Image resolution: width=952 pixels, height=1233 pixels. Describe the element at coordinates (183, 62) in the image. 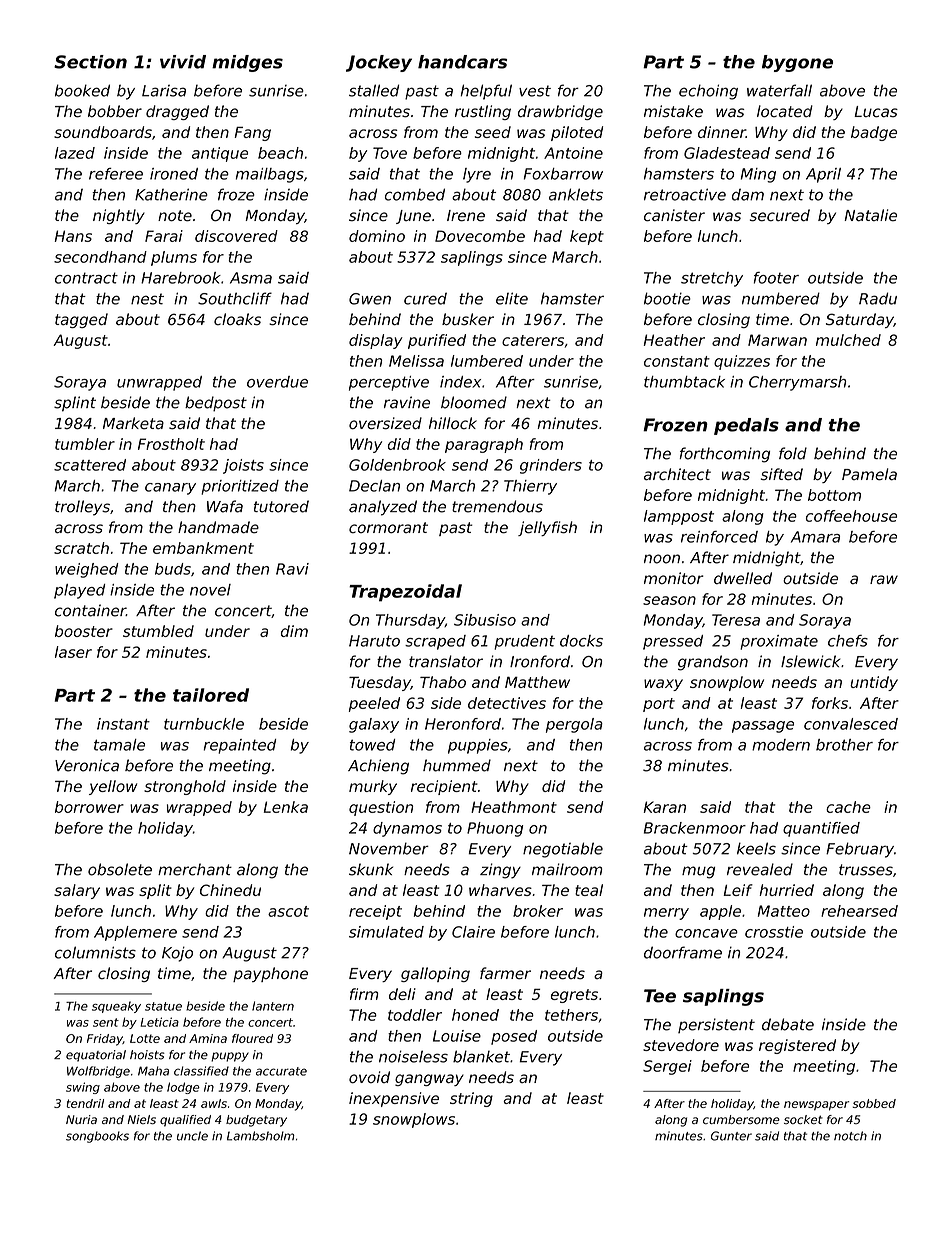

I see `vivid` at that location.
